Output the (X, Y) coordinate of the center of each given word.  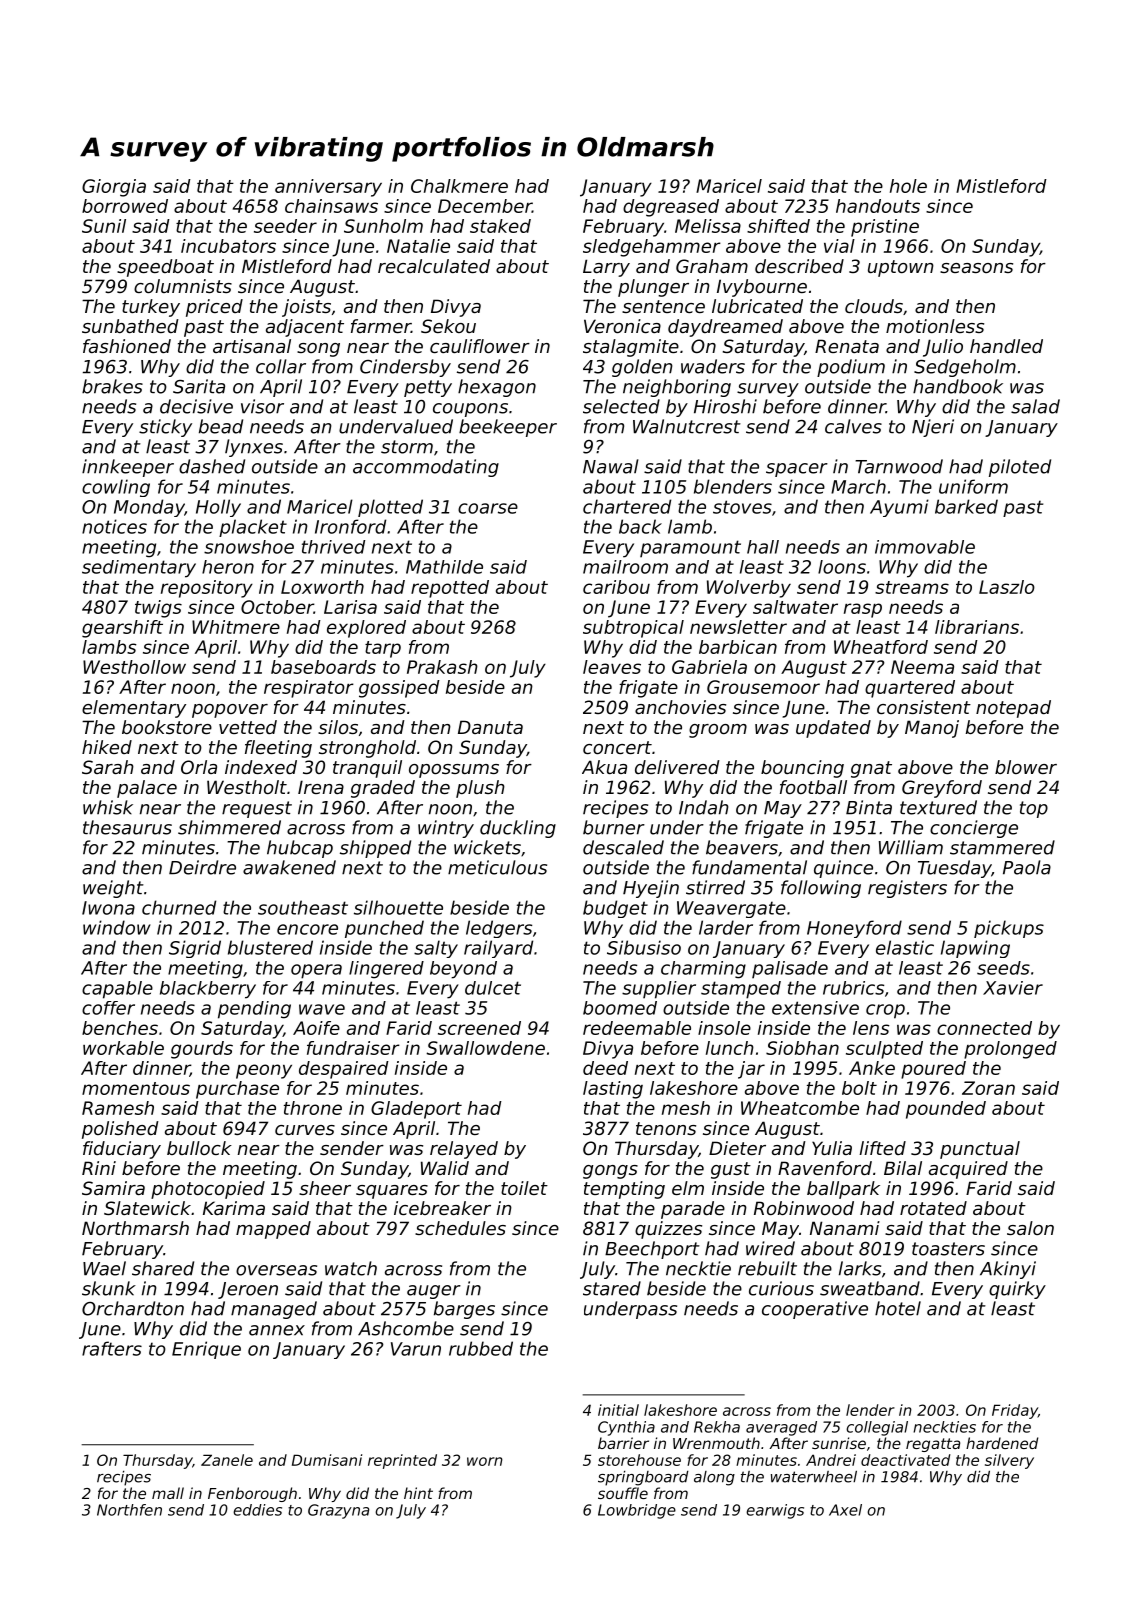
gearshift (122, 629)
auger (434, 1292)
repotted (450, 589)
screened (479, 1028)
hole (908, 186)
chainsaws (331, 206)
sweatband (870, 1288)
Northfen (129, 1510)
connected (984, 1028)
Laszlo (1007, 587)
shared (163, 1268)
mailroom (625, 567)
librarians (977, 627)
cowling (116, 488)
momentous (136, 1088)
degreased (671, 208)
